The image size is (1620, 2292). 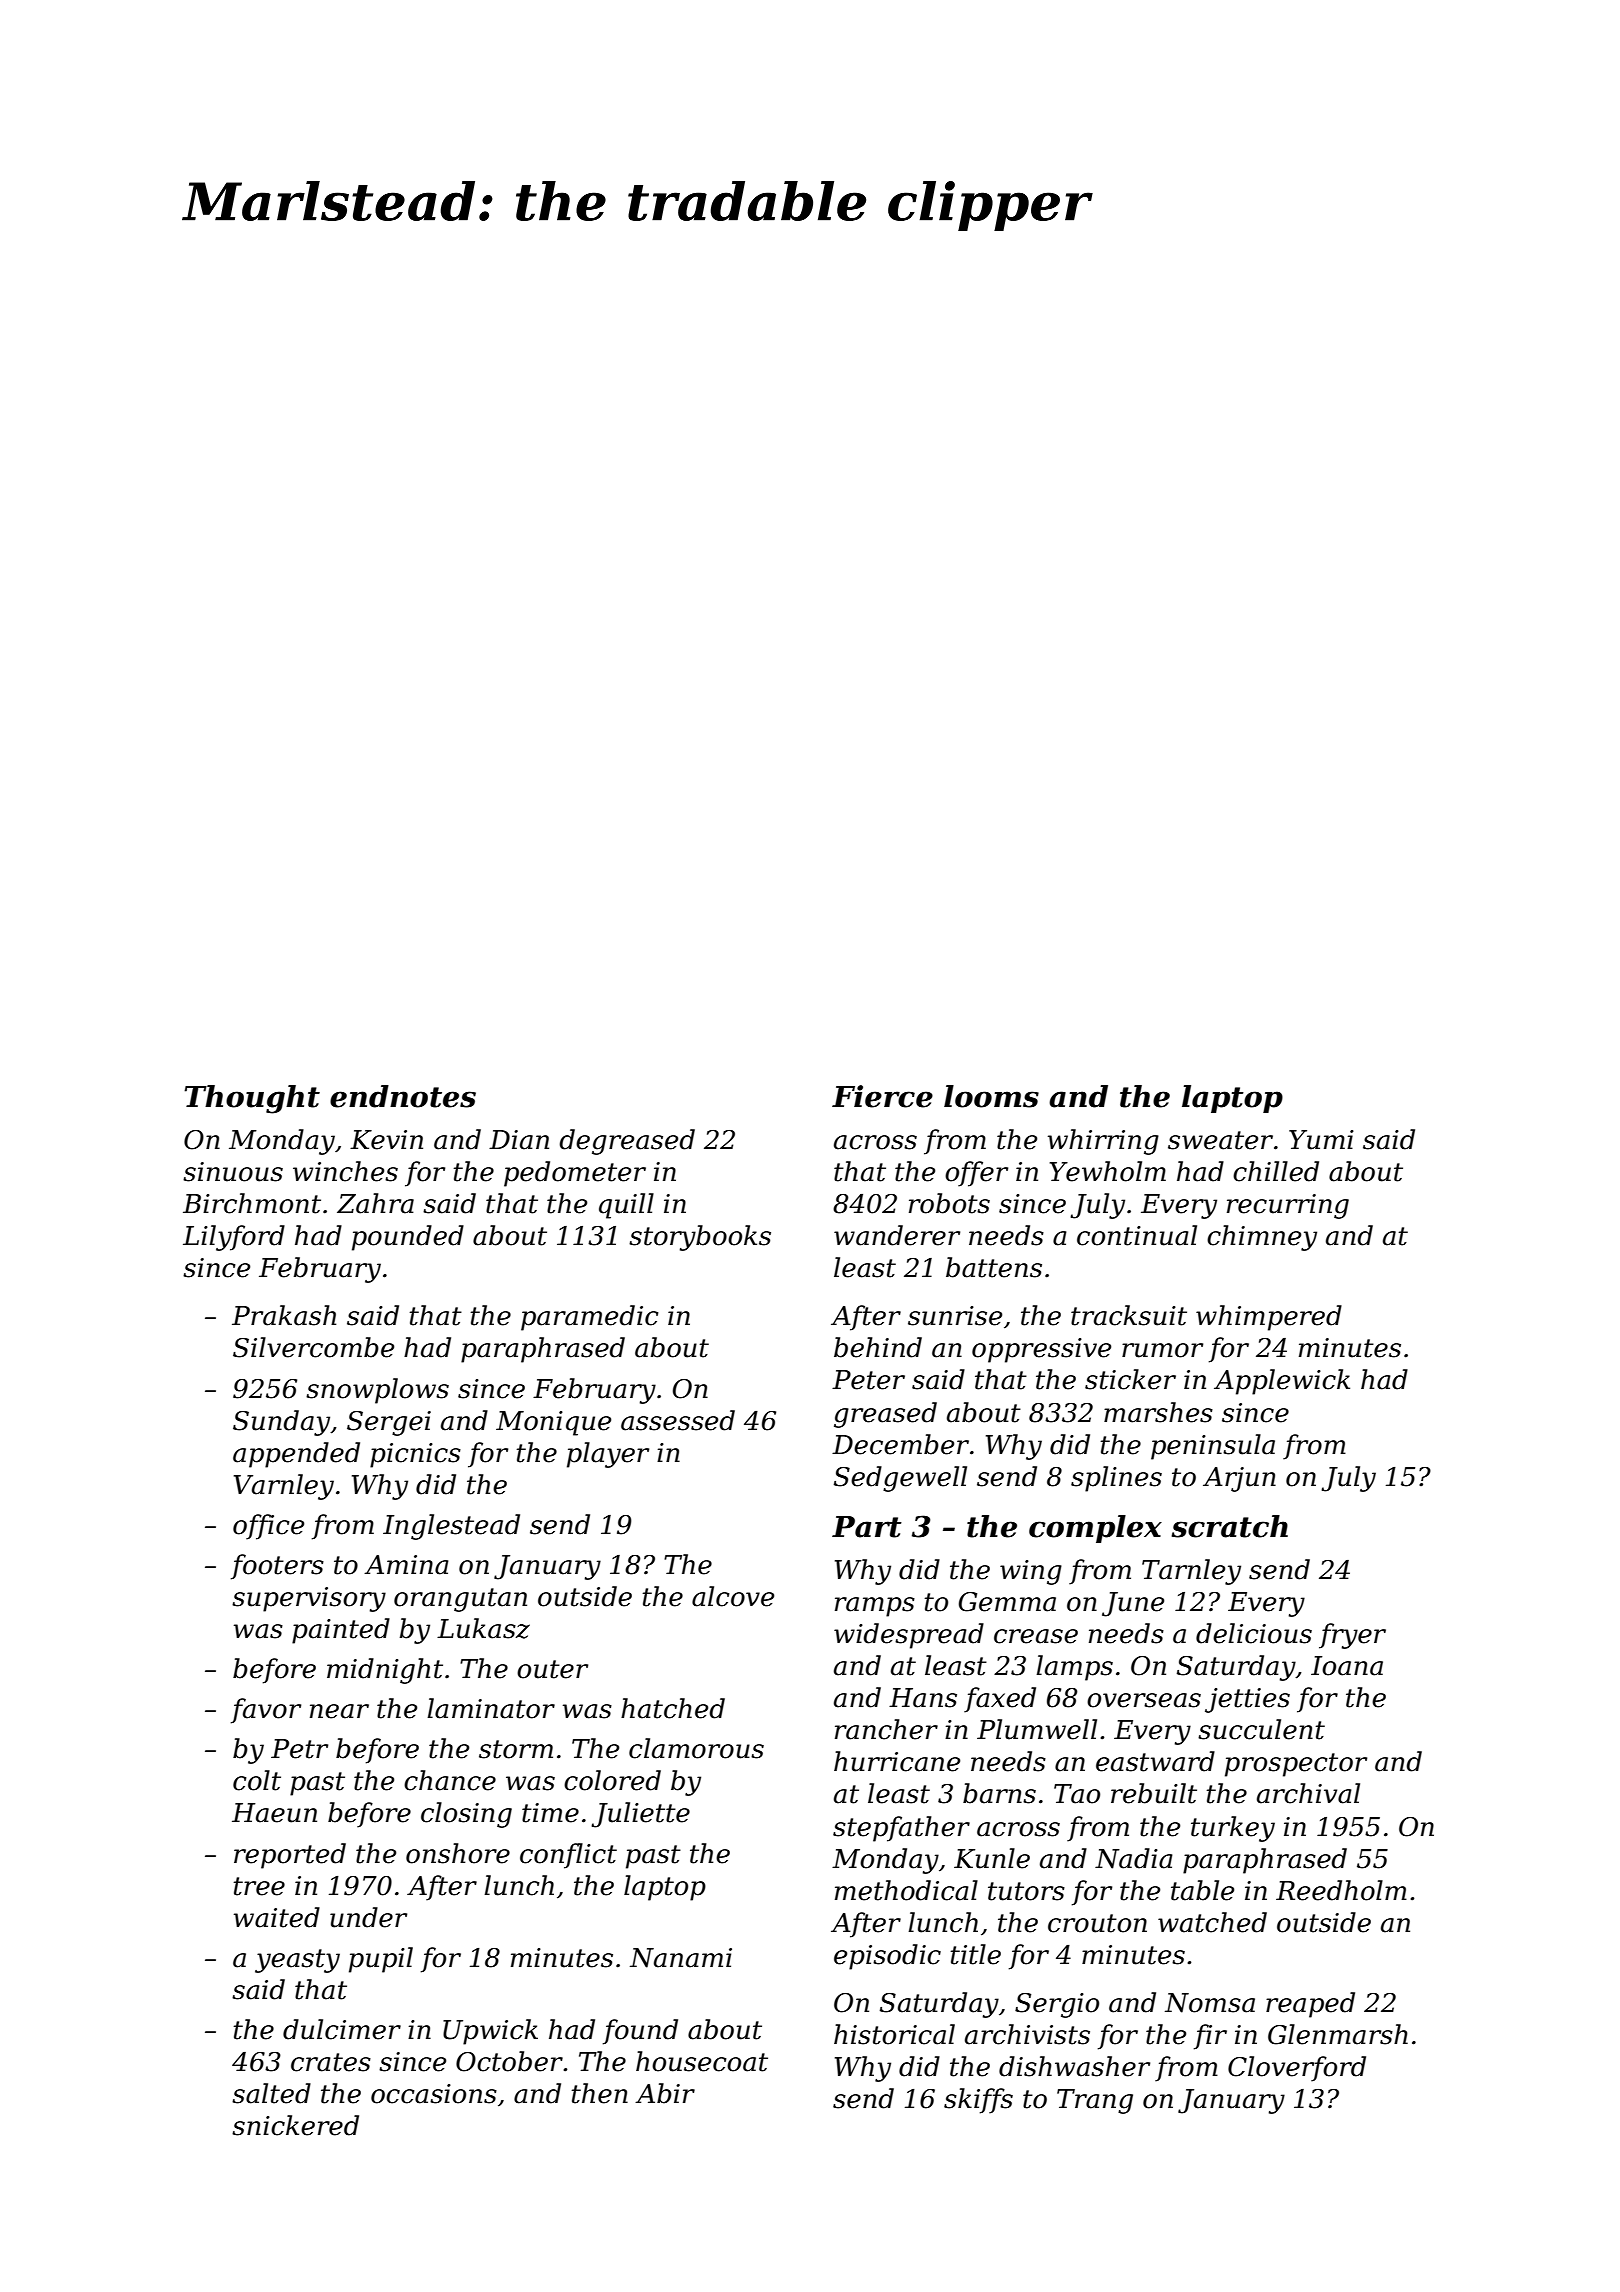 I want to click on rumor, so click(x=1162, y=1350).
